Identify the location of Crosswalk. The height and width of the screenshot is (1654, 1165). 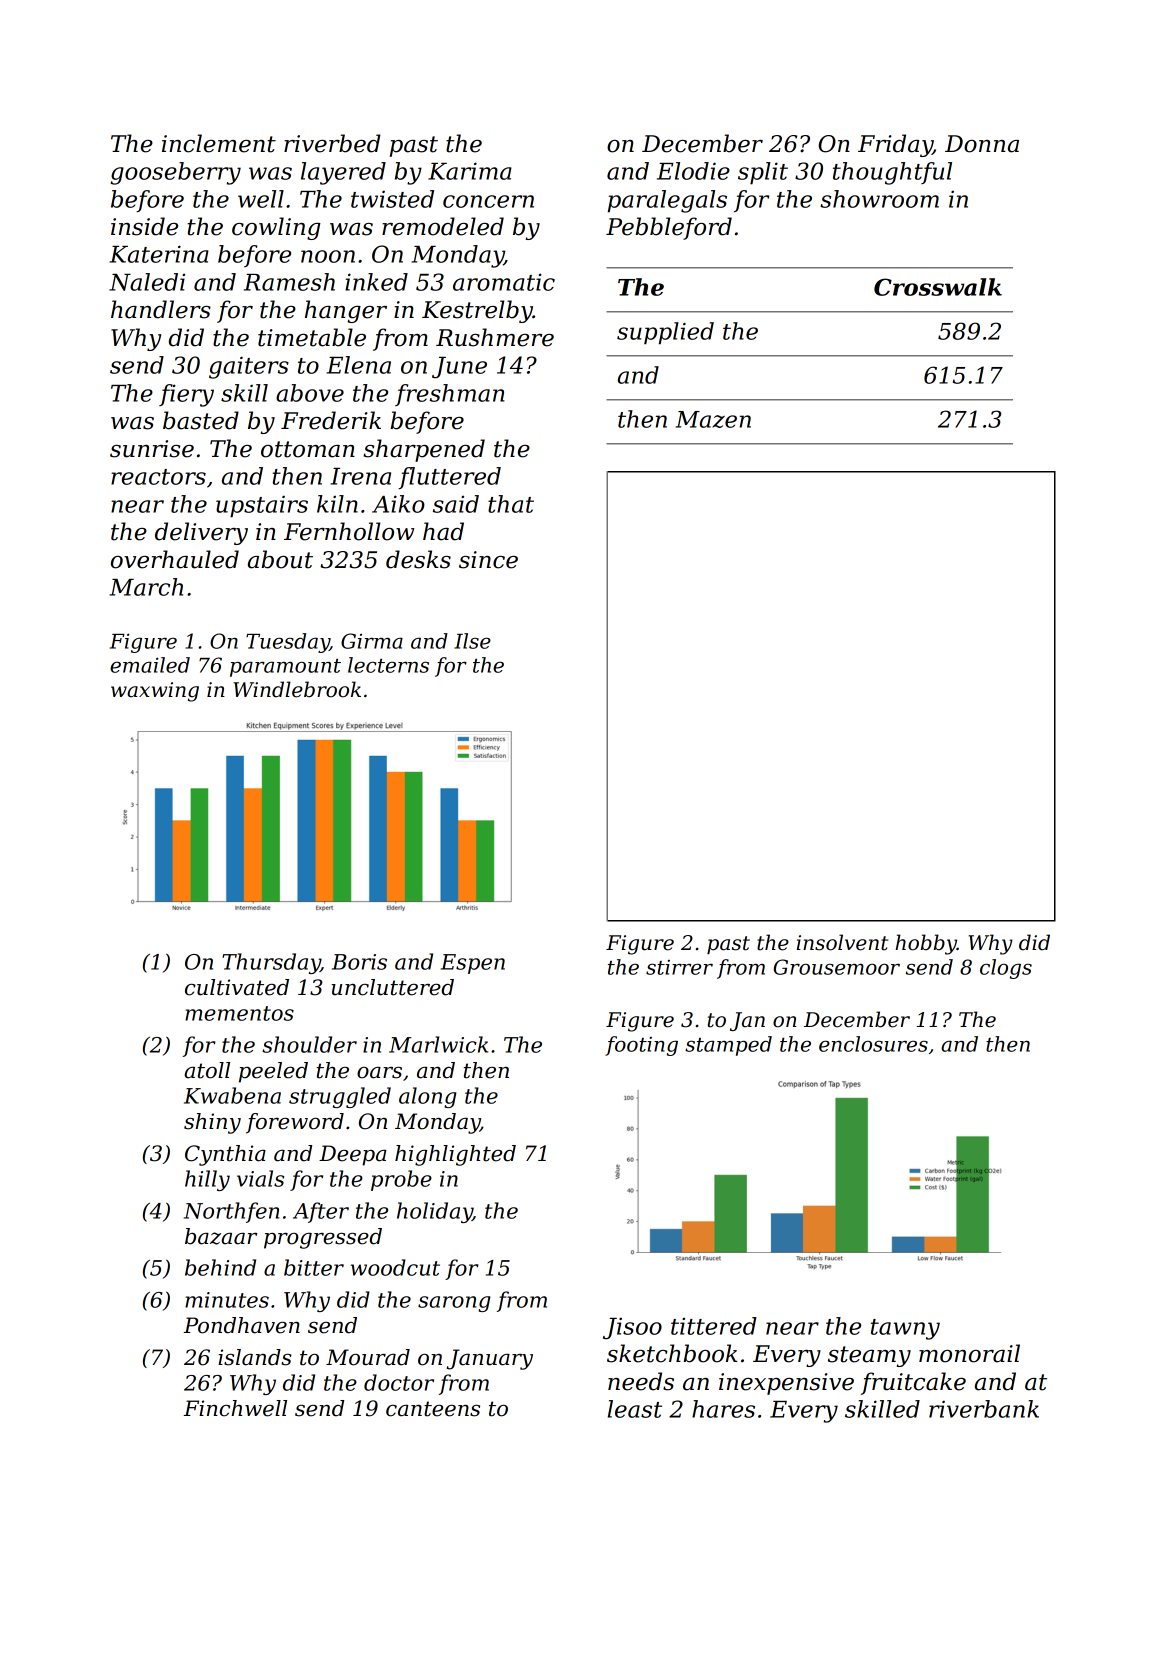
(938, 287).
